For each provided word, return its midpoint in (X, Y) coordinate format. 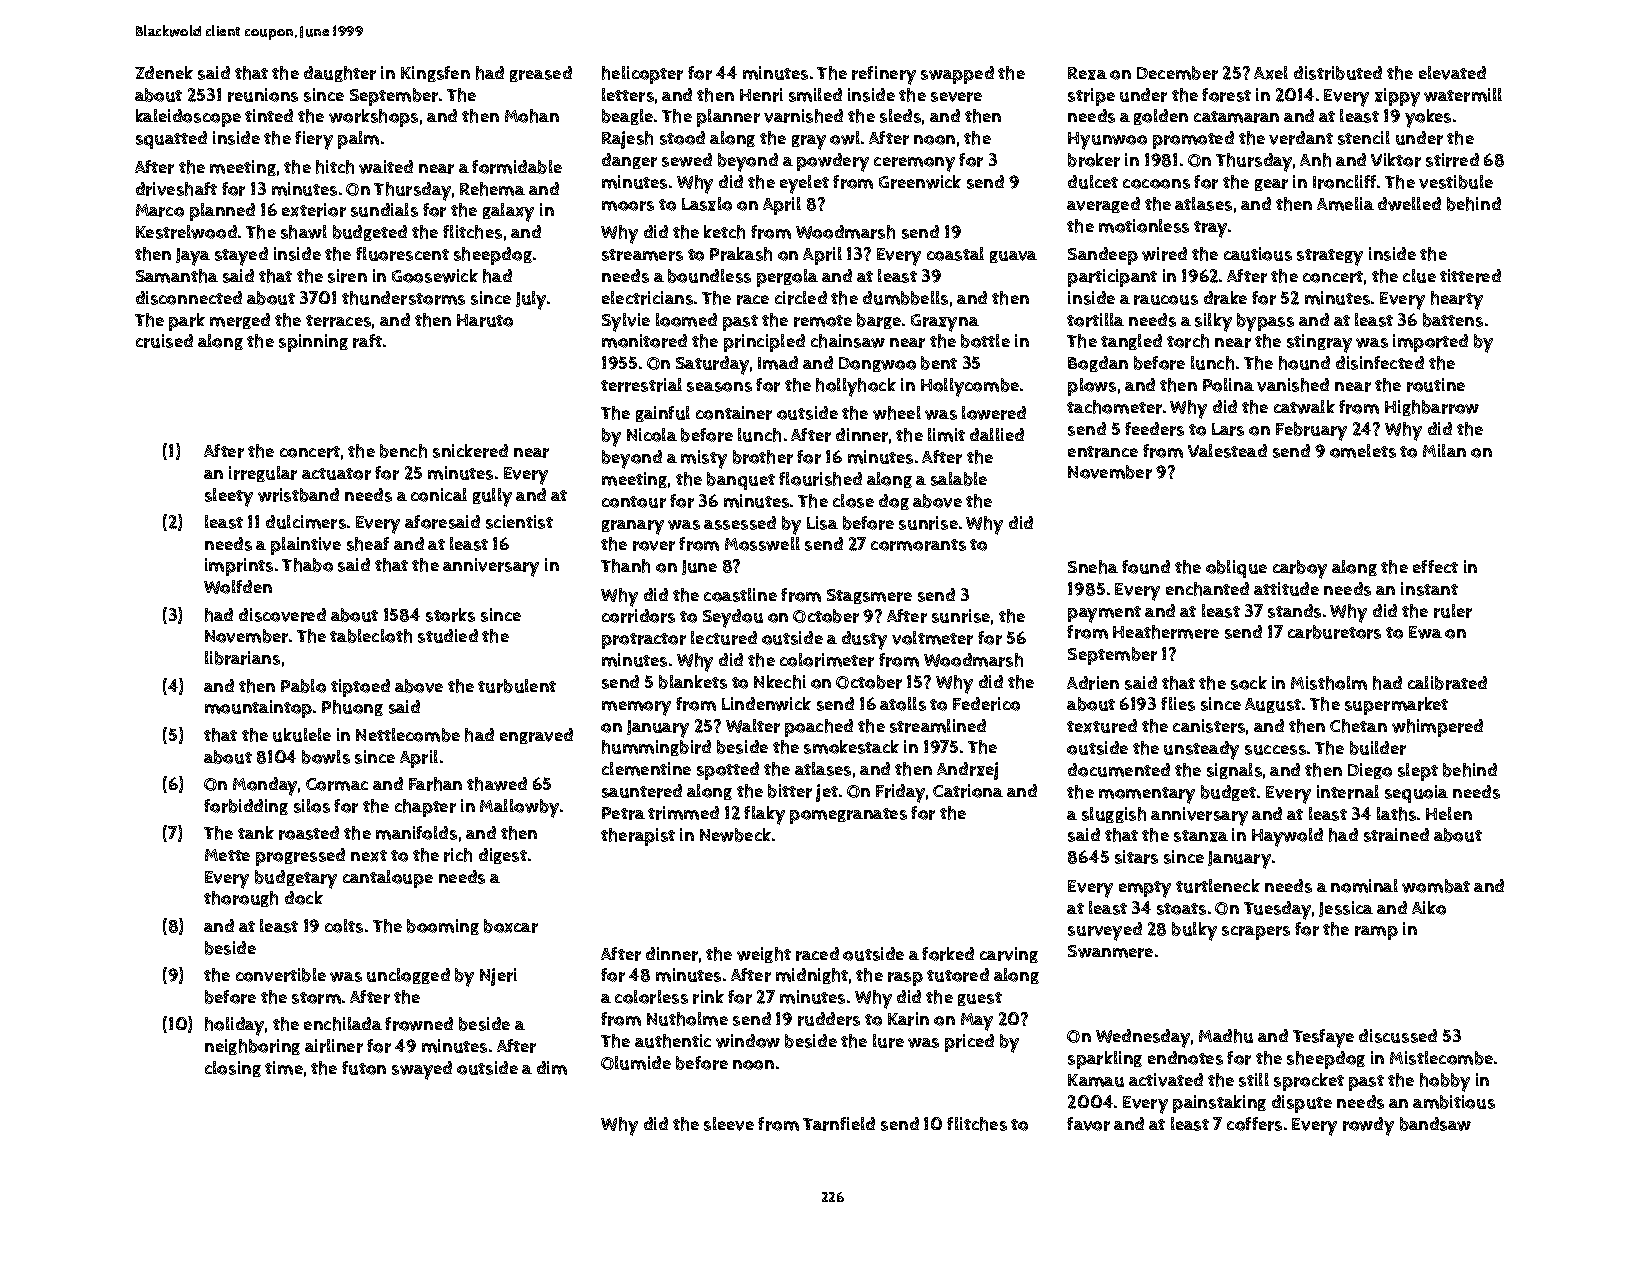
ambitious (1454, 1102)
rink (708, 997)
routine (1436, 385)
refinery (884, 75)
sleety (229, 497)
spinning (313, 343)
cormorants (918, 545)
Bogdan (1098, 364)
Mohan (532, 116)
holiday (234, 1026)
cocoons (1156, 184)
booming (443, 927)
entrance (1103, 452)
